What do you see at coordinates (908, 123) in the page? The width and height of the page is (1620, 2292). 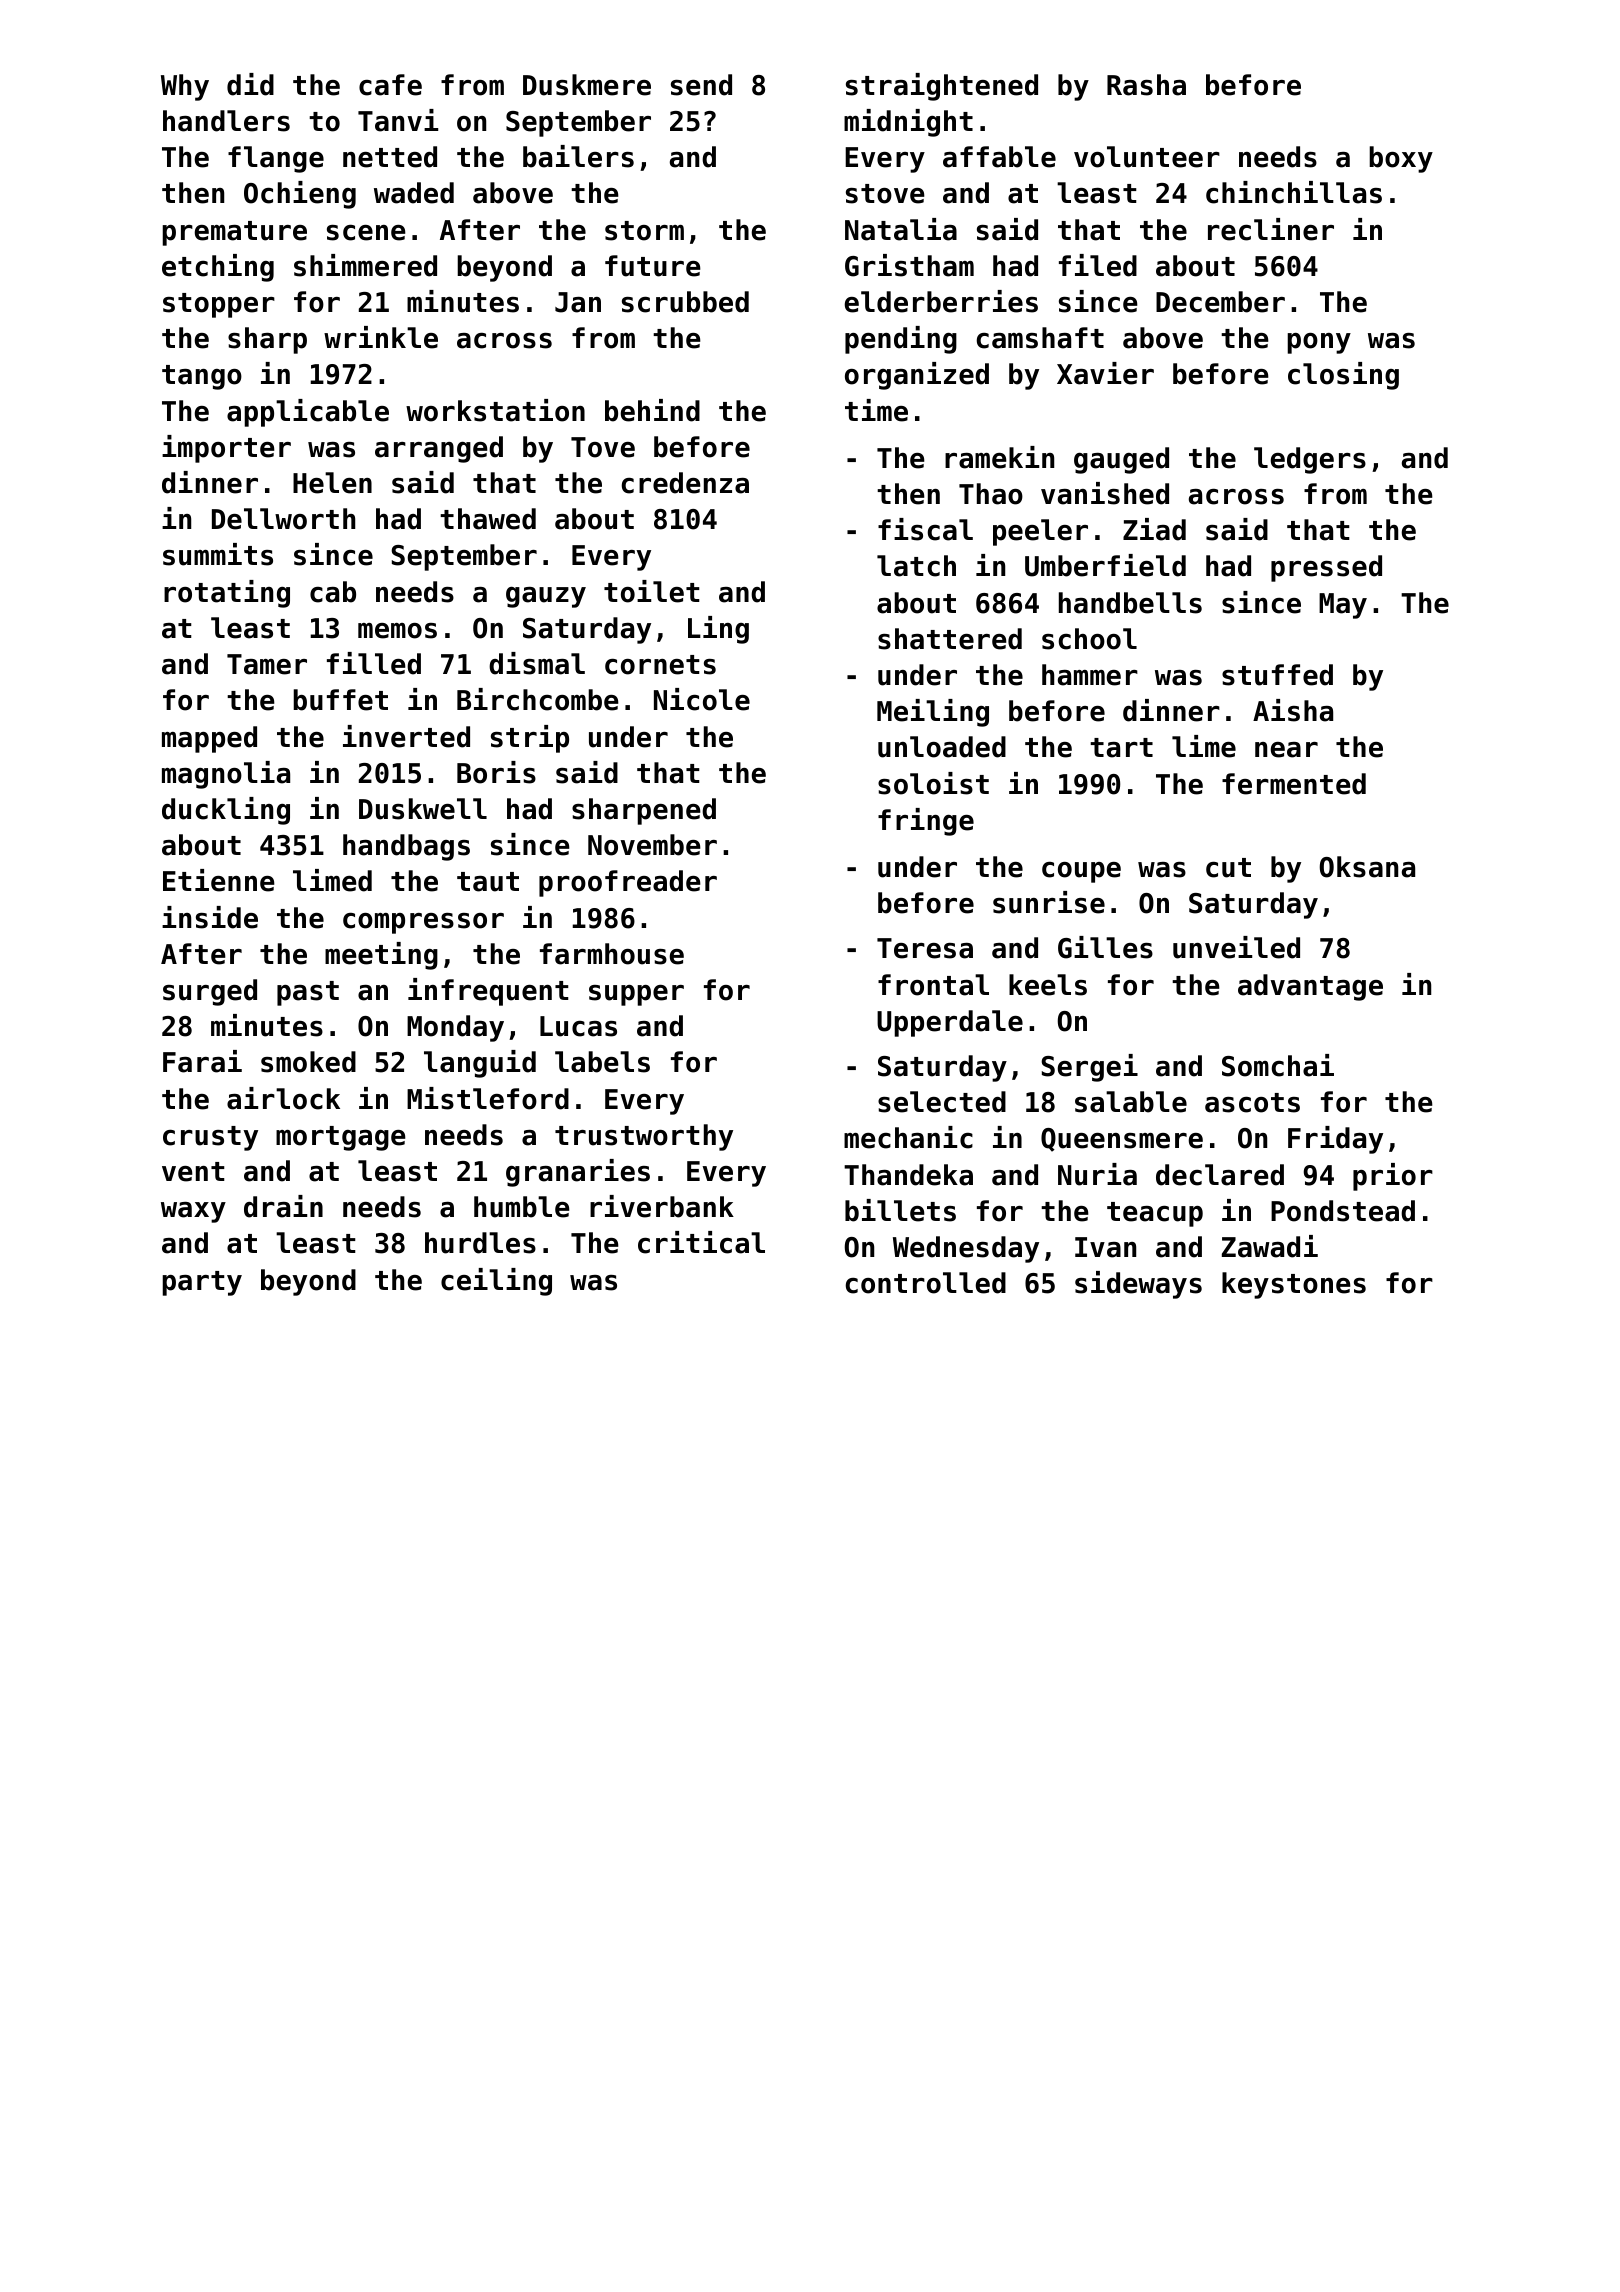 I see `midnight` at bounding box center [908, 123].
